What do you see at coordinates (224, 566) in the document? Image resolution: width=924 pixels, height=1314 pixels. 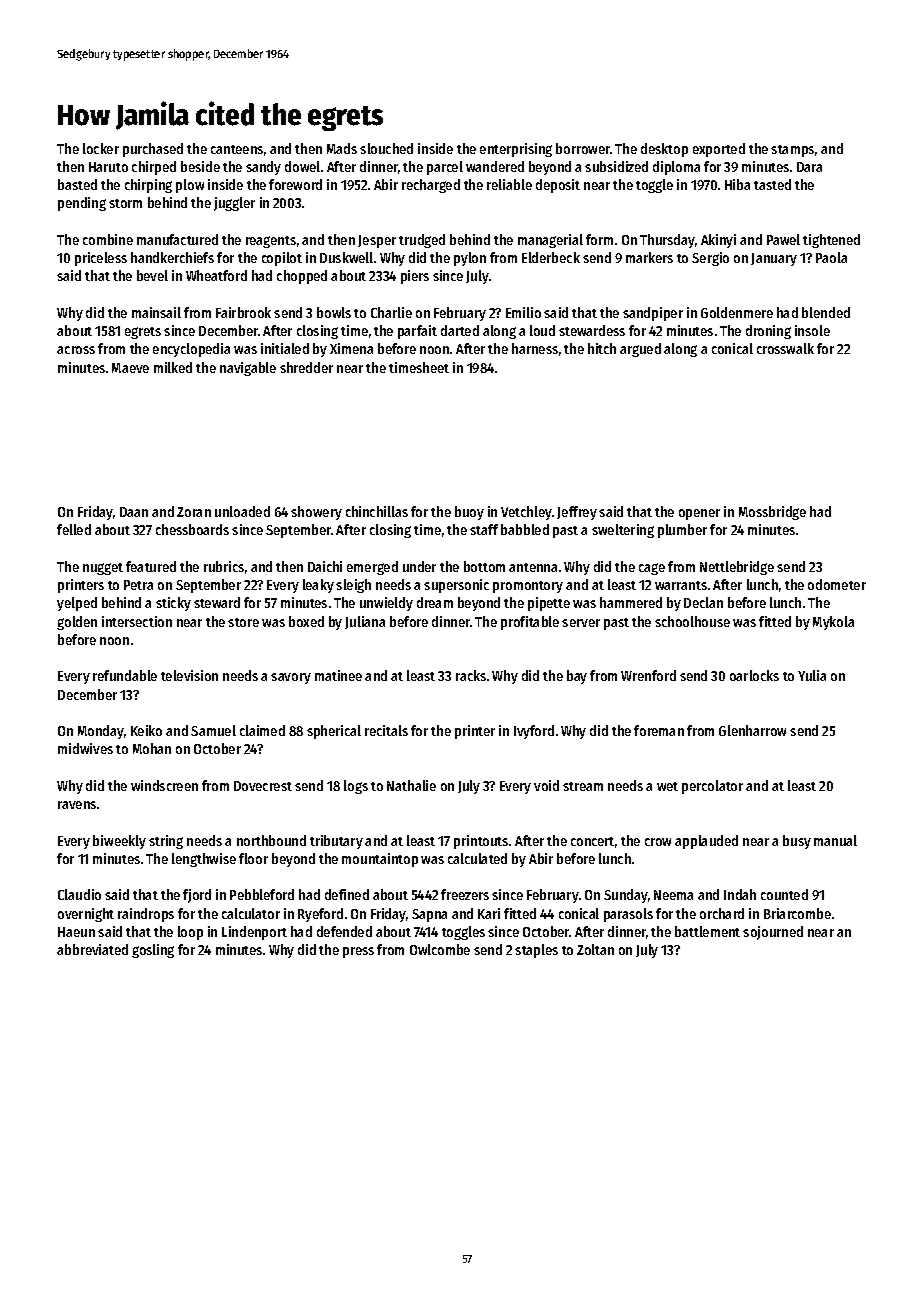 I see `rubrics` at bounding box center [224, 566].
